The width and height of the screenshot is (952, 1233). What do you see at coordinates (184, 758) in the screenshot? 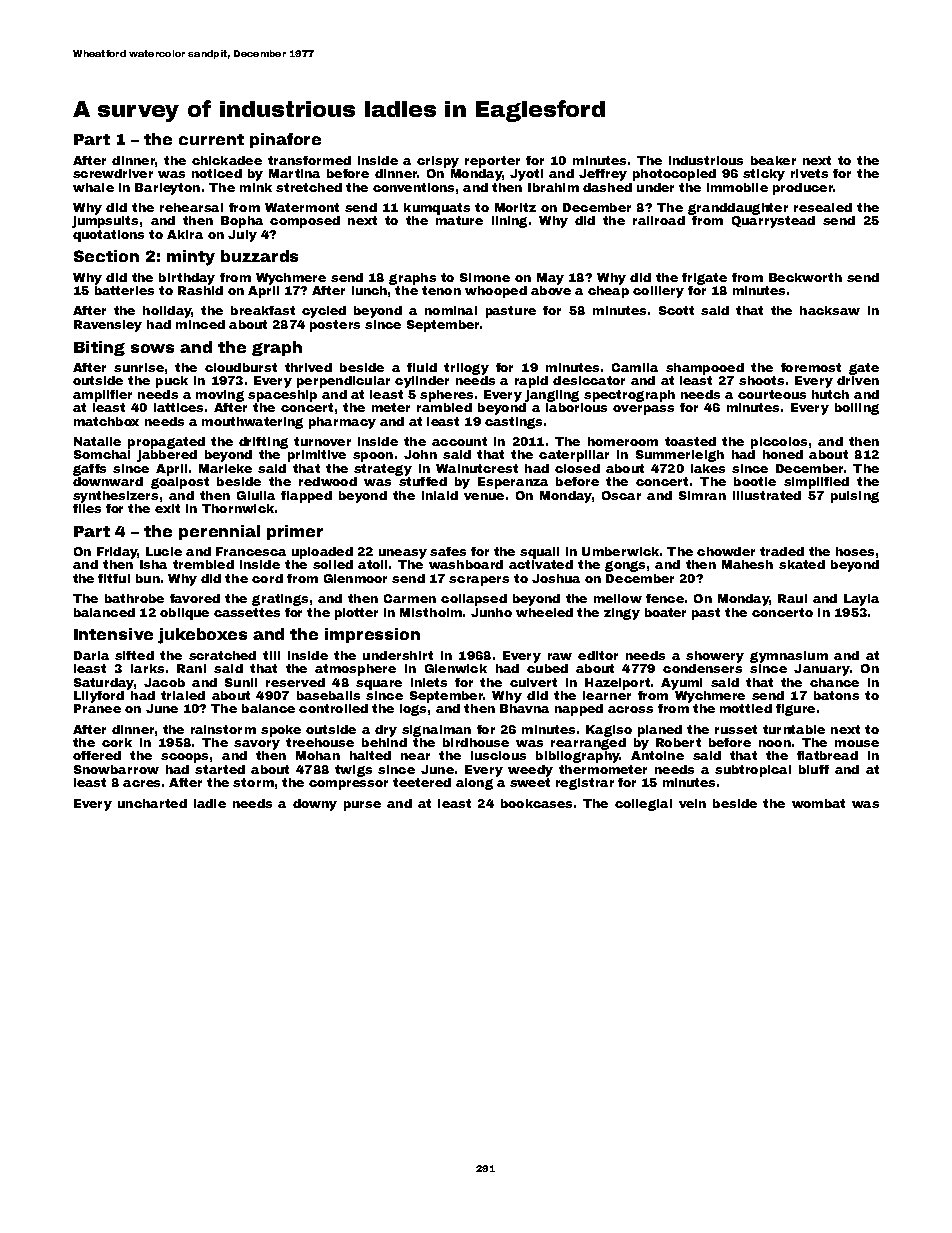
I see `scoops` at bounding box center [184, 758].
